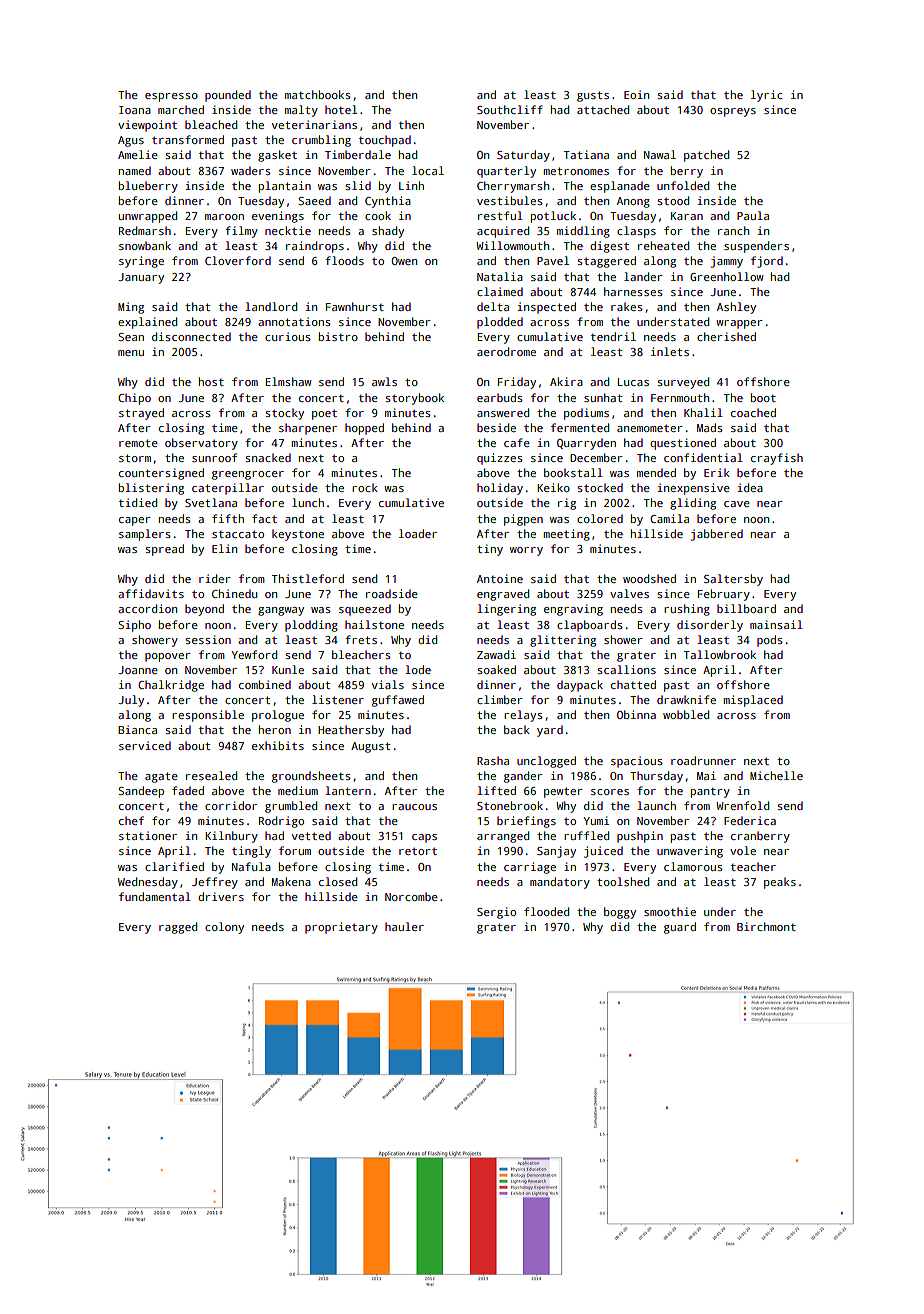 This document has width=924, height=1314. What do you see at coordinates (171, 97) in the document?
I see `espresso` at bounding box center [171, 97].
